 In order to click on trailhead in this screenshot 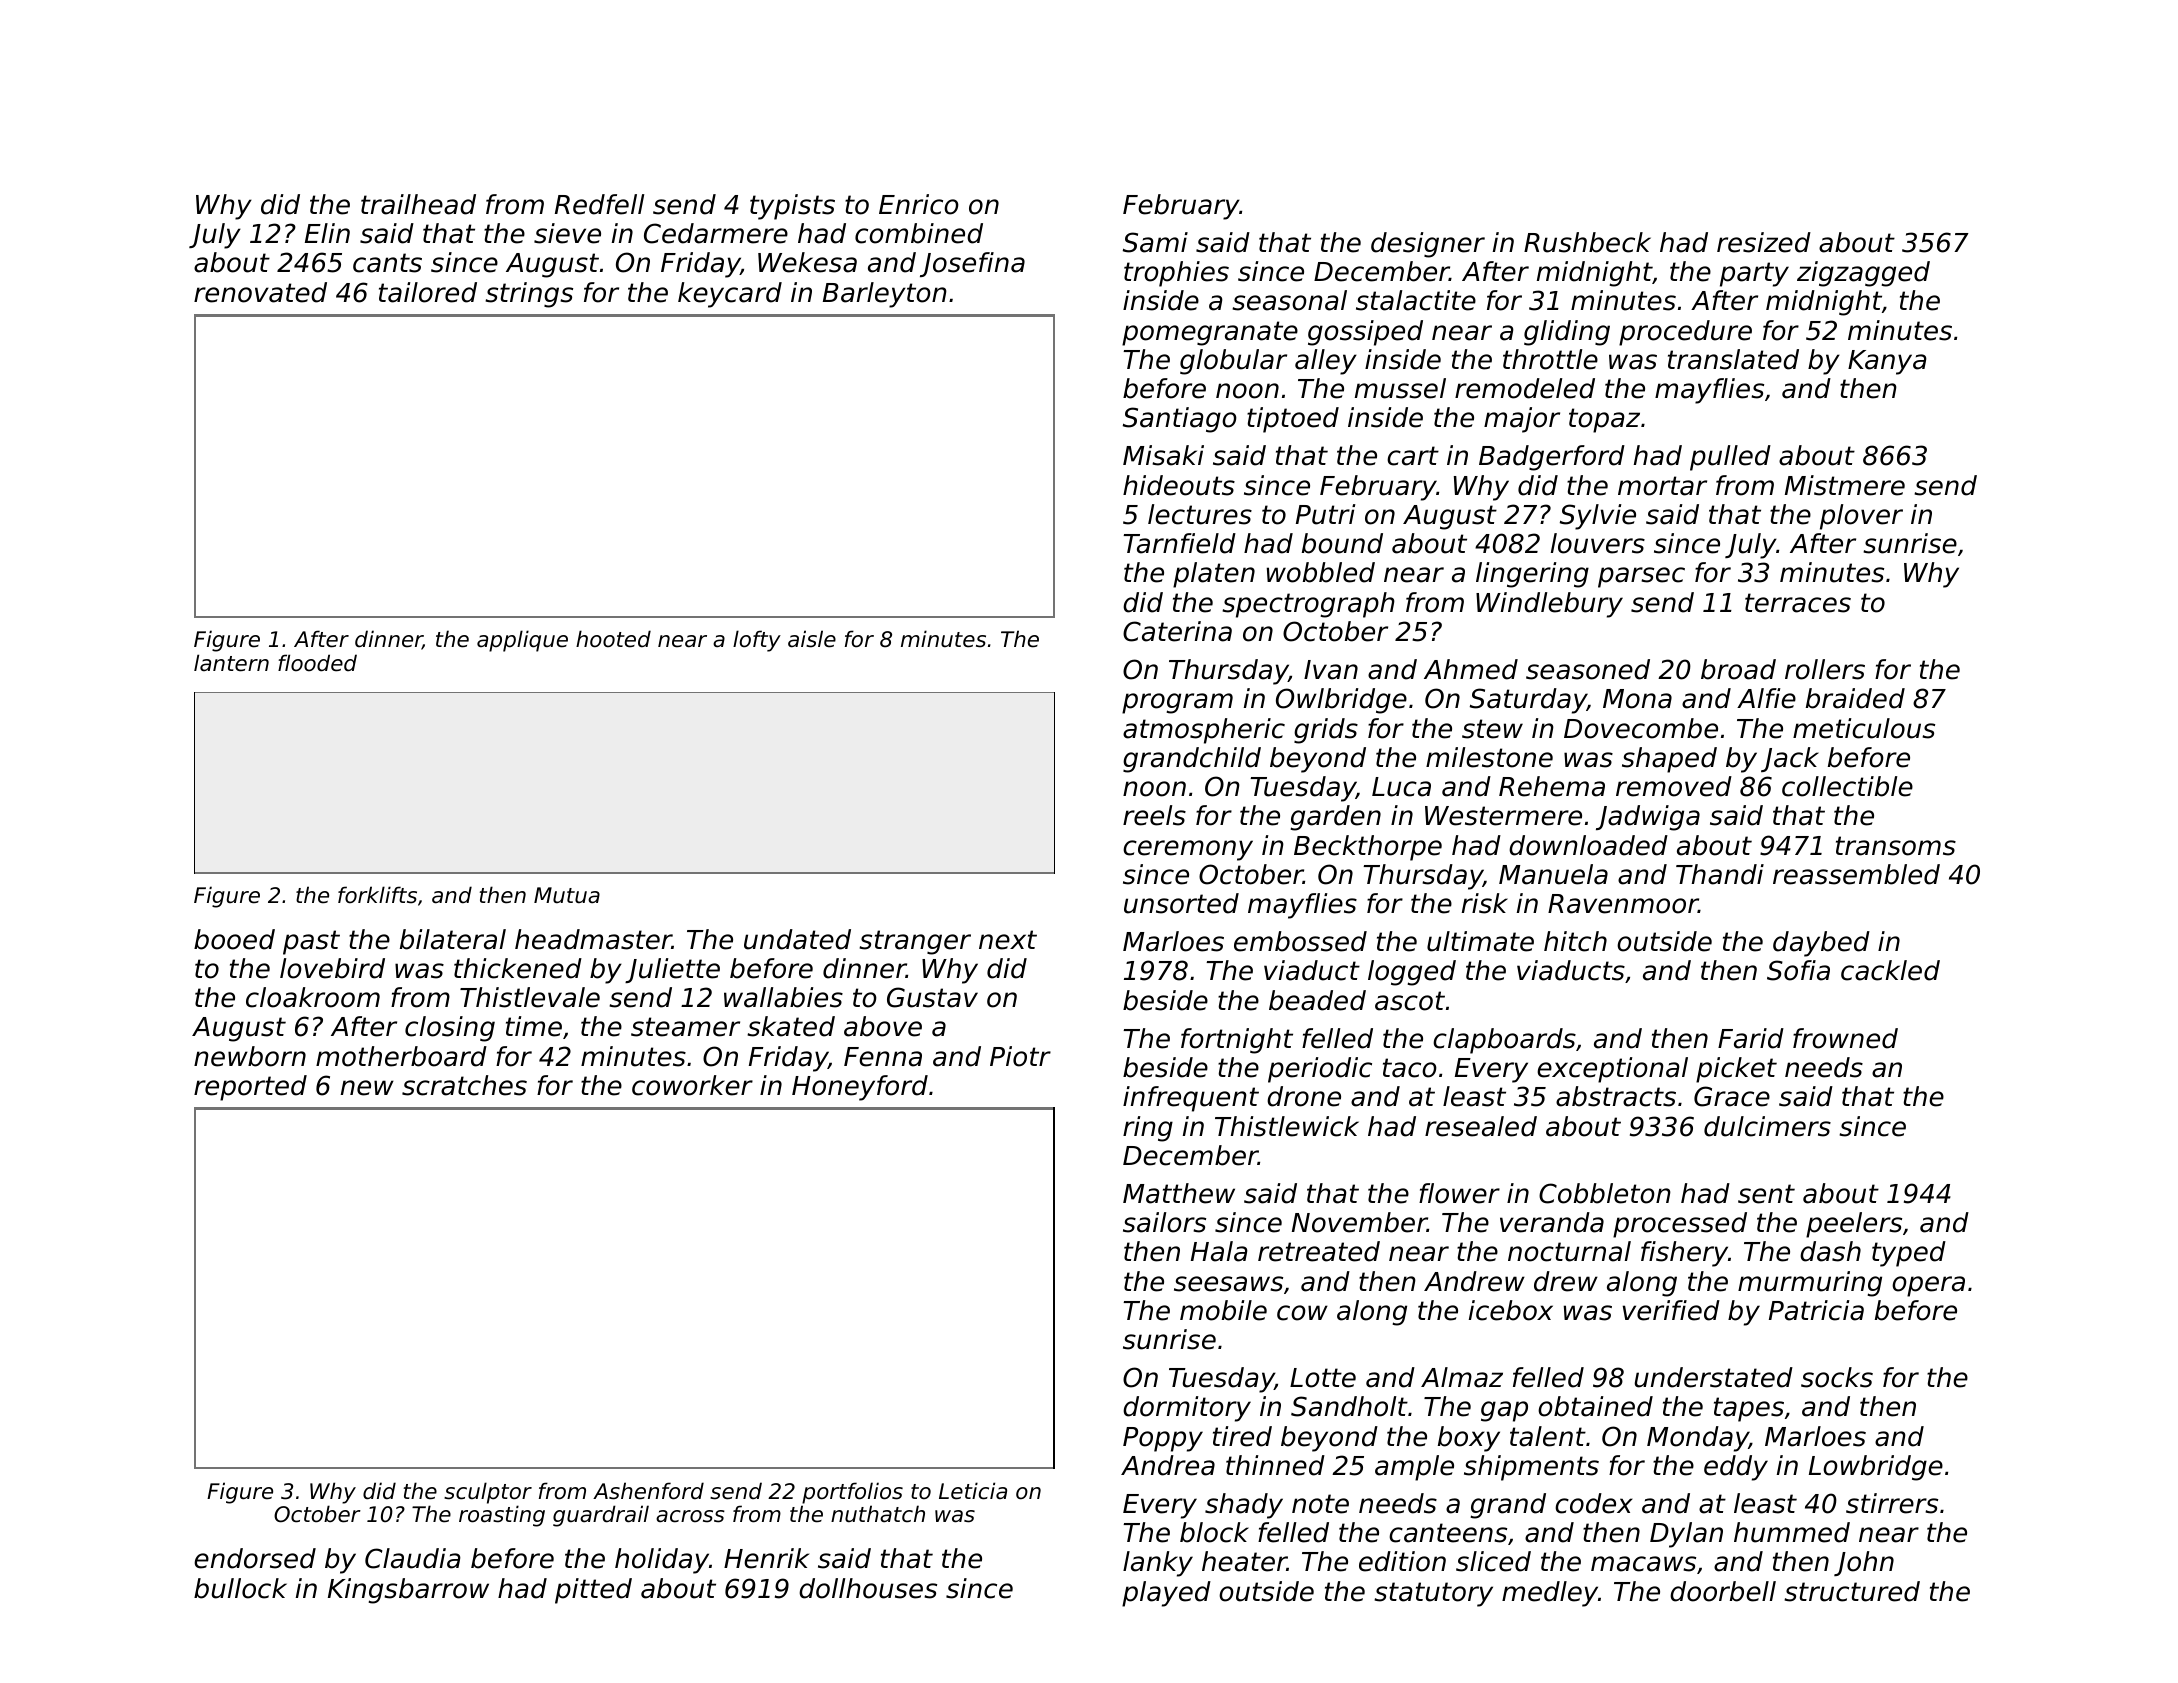, I will do `click(418, 204)`.
